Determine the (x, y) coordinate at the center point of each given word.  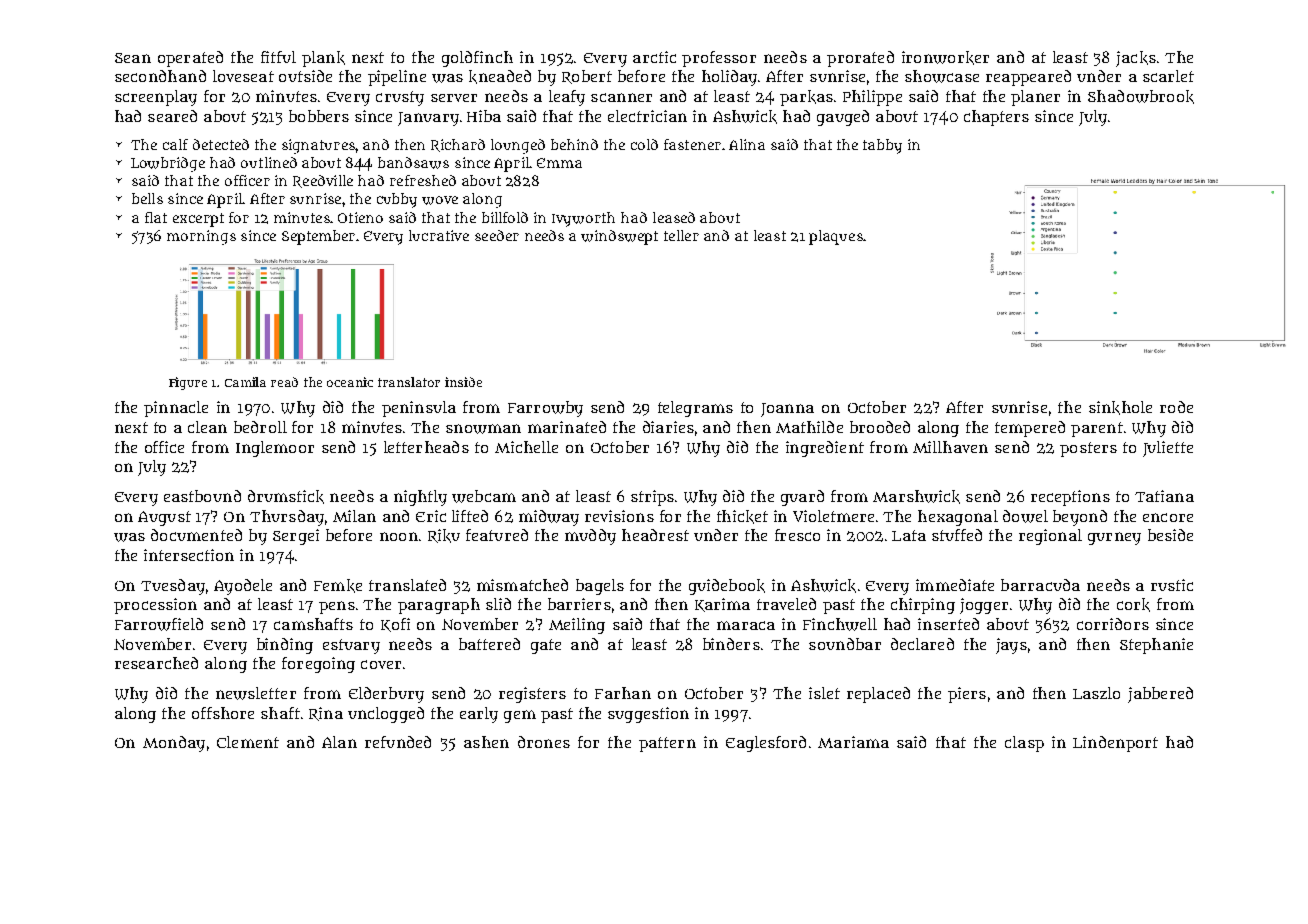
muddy (590, 537)
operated (190, 59)
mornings (201, 237)
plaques (836, 237)
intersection (189, 555)
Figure (188, 383)
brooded (880, 427)
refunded (398, 742)
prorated (860, 59)
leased (674, 217)
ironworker (945, 58)
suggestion (648, 715)
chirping (923, 606)
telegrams (695, 409)
